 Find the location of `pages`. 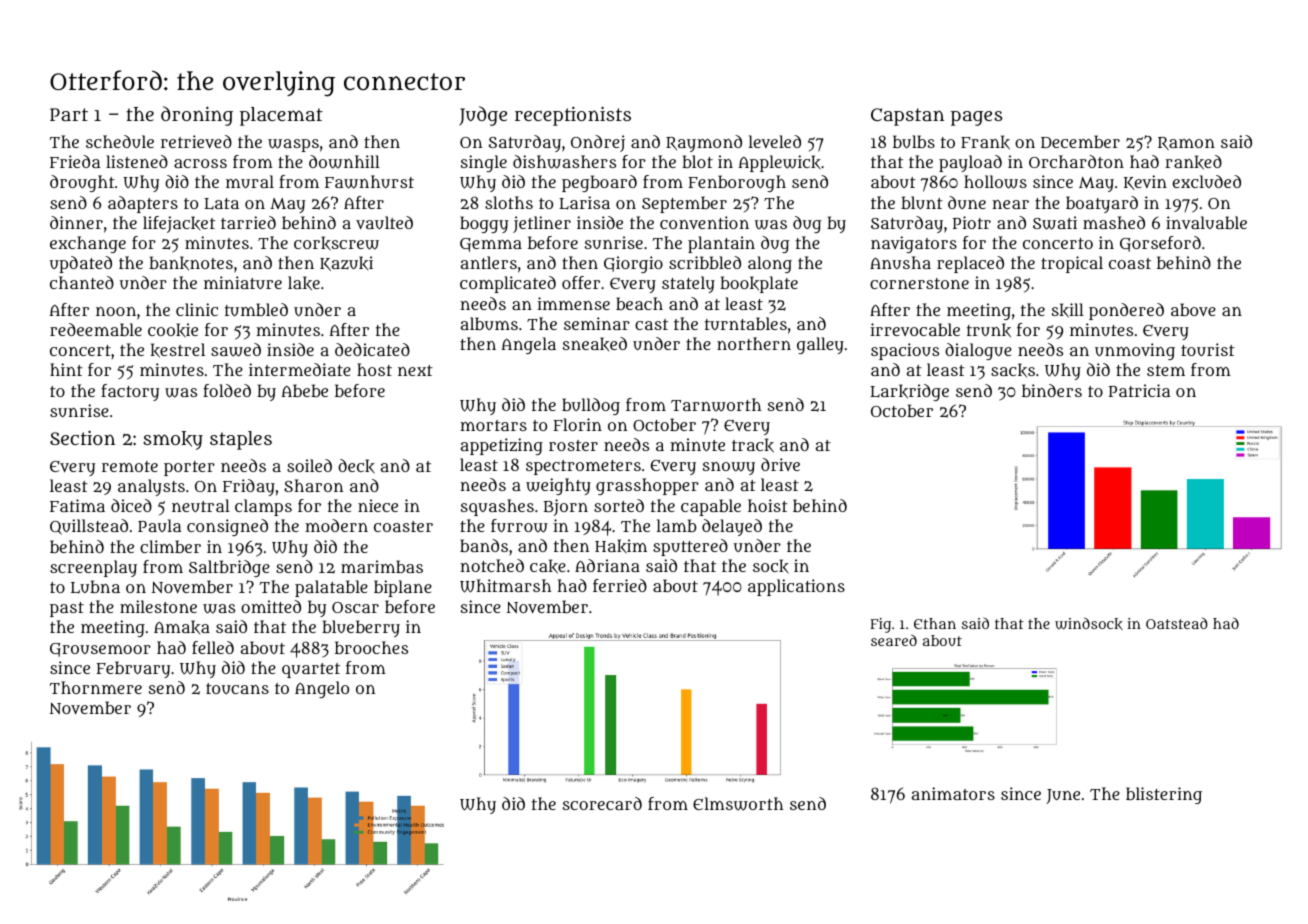

pages is located at coordinates (977, 118).
